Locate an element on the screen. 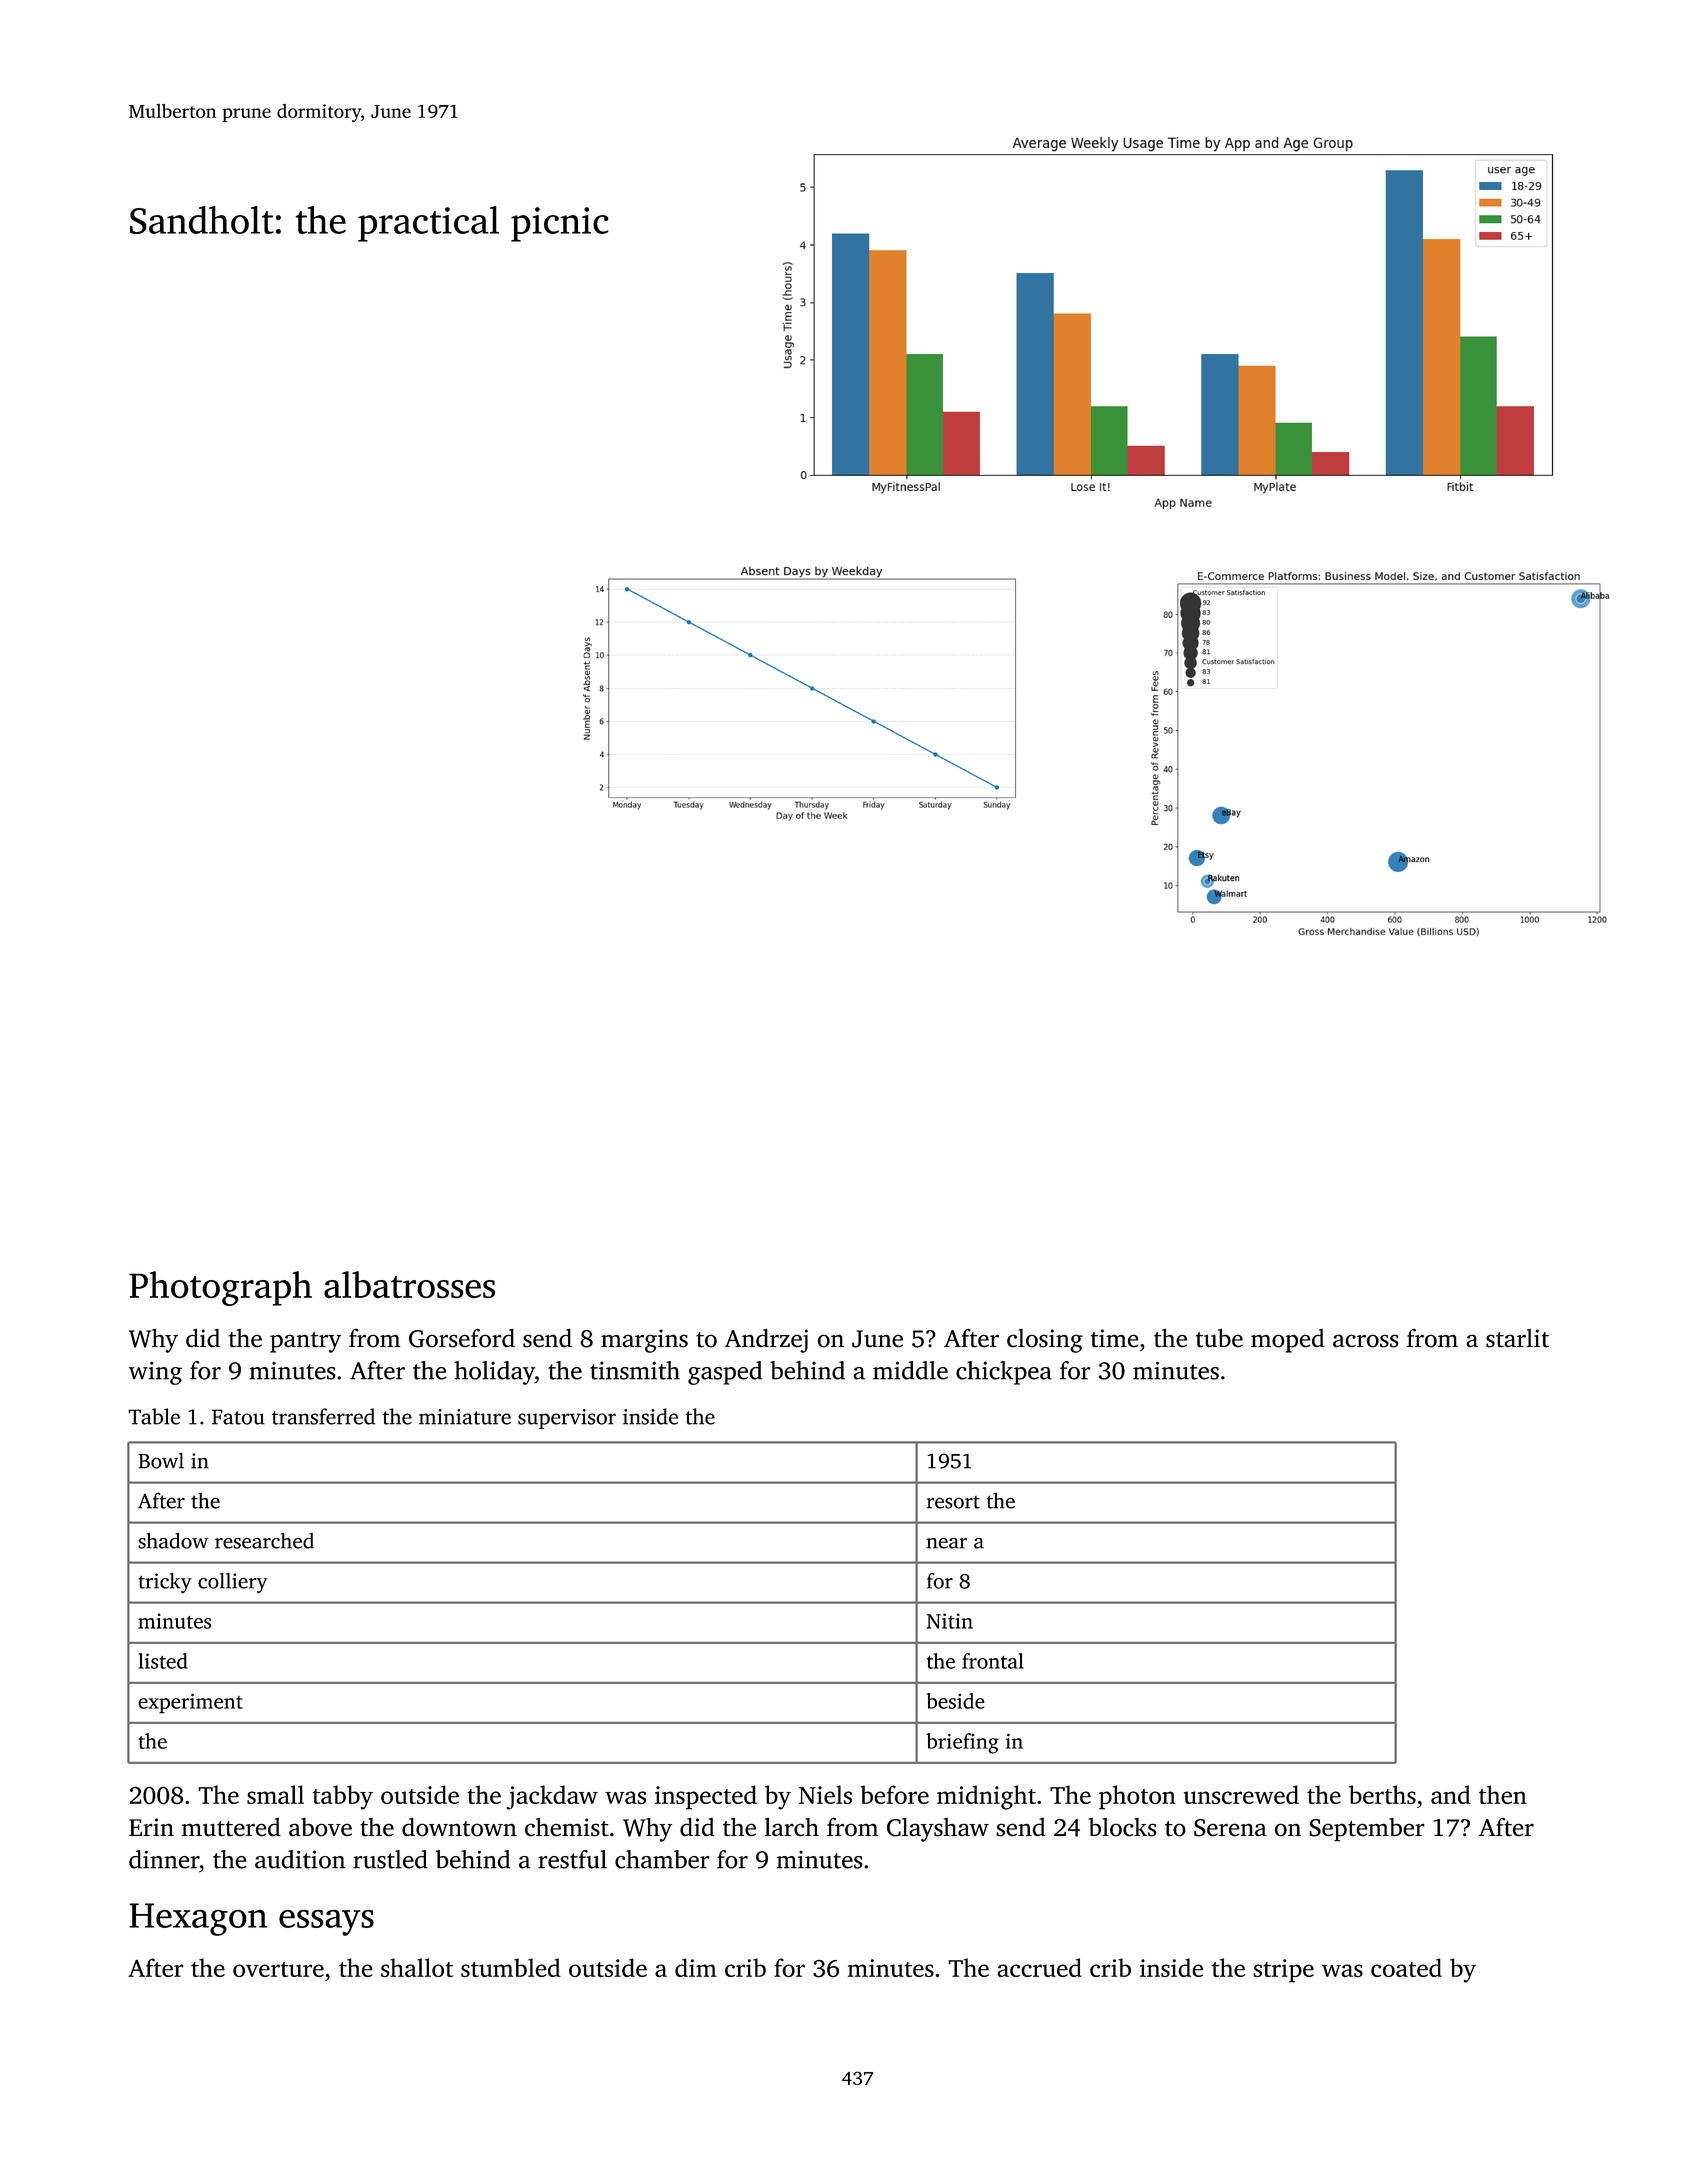  rustled is located at coordinates (390, 1859).
